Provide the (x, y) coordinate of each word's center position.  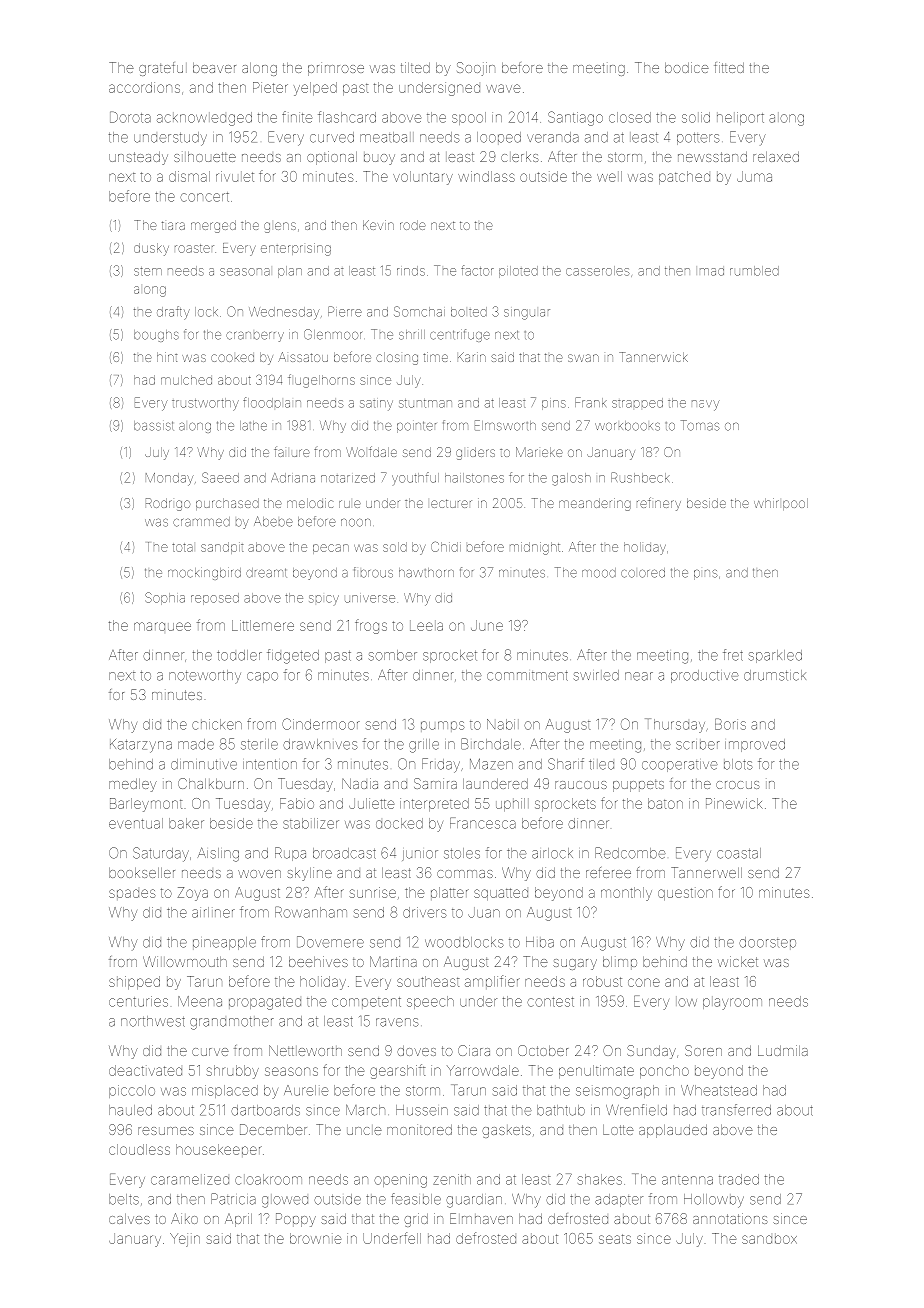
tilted (415, 67)
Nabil (503, 724)
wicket (738, 961)
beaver (214, 68)
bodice (687, 67)
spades (132, 894)
